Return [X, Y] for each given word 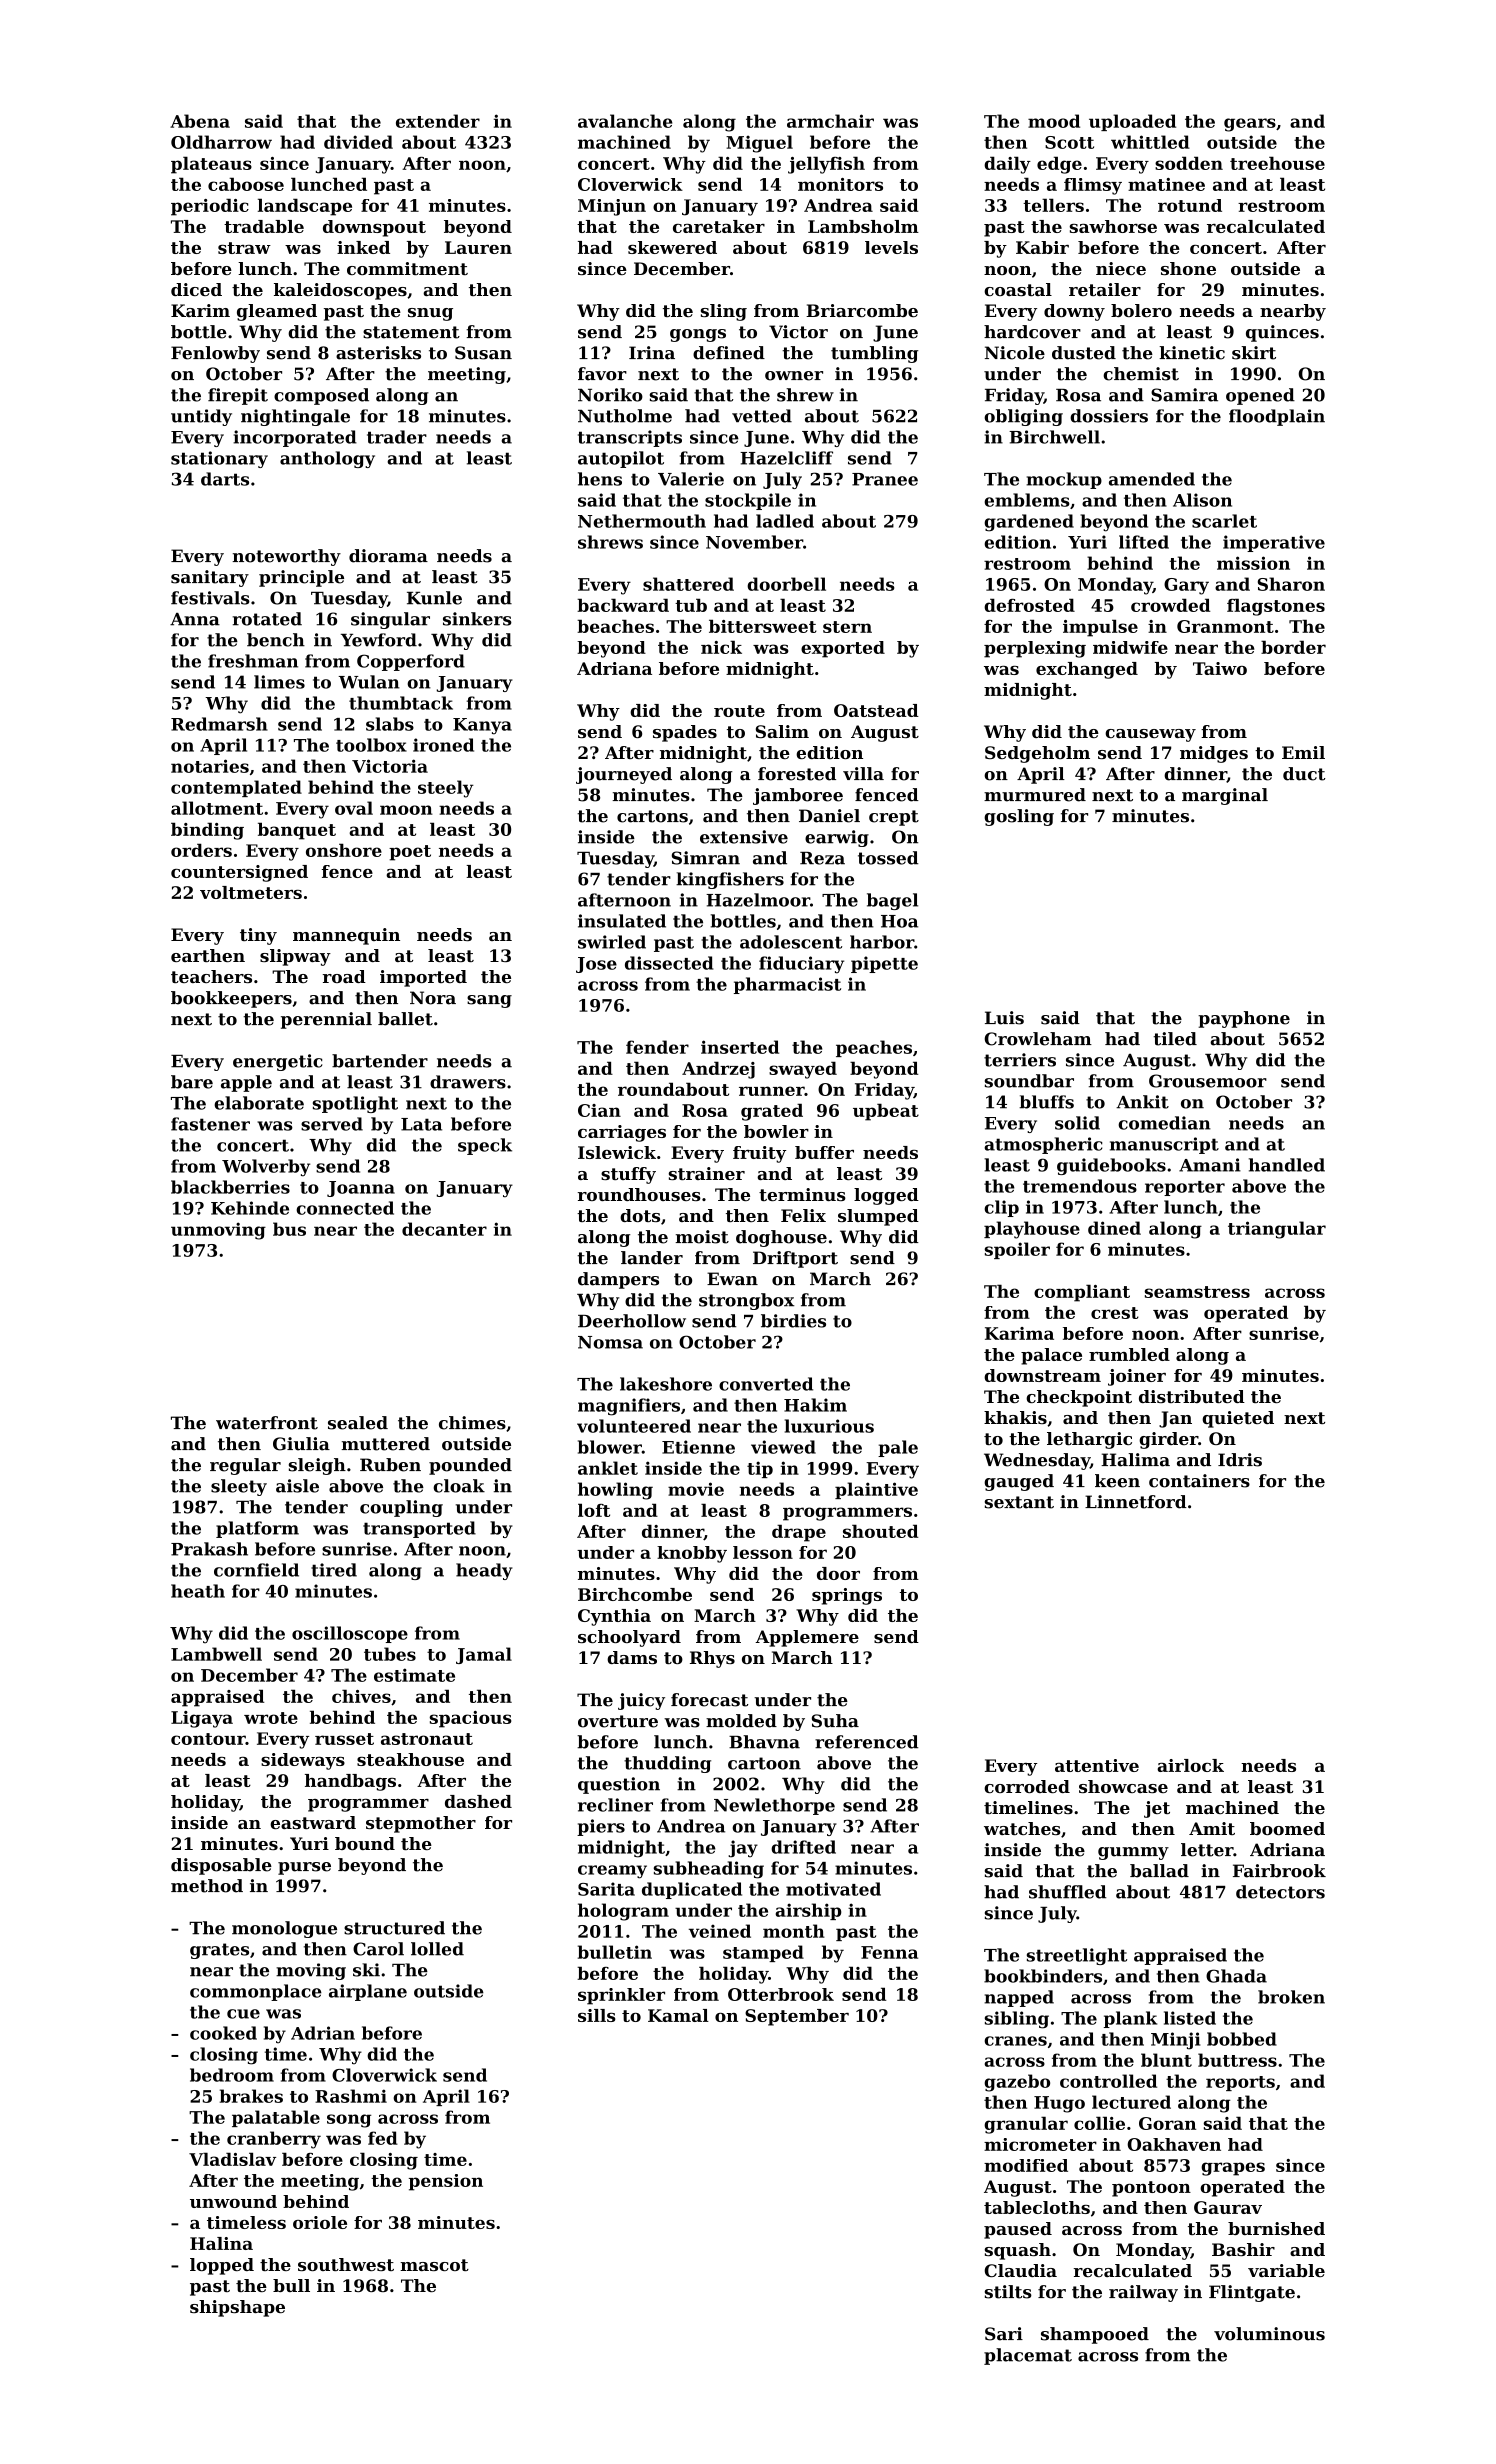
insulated [622, 921]
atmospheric [1043, 1145]
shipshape [237, 2308]
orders [201, 850]
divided [358, 142]
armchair [830, 121]
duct [1304, 774]
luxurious [829, 1426]
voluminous [1269, 2334]
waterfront [267, 1423]
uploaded [1132, 122]
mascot [434, 2265]
